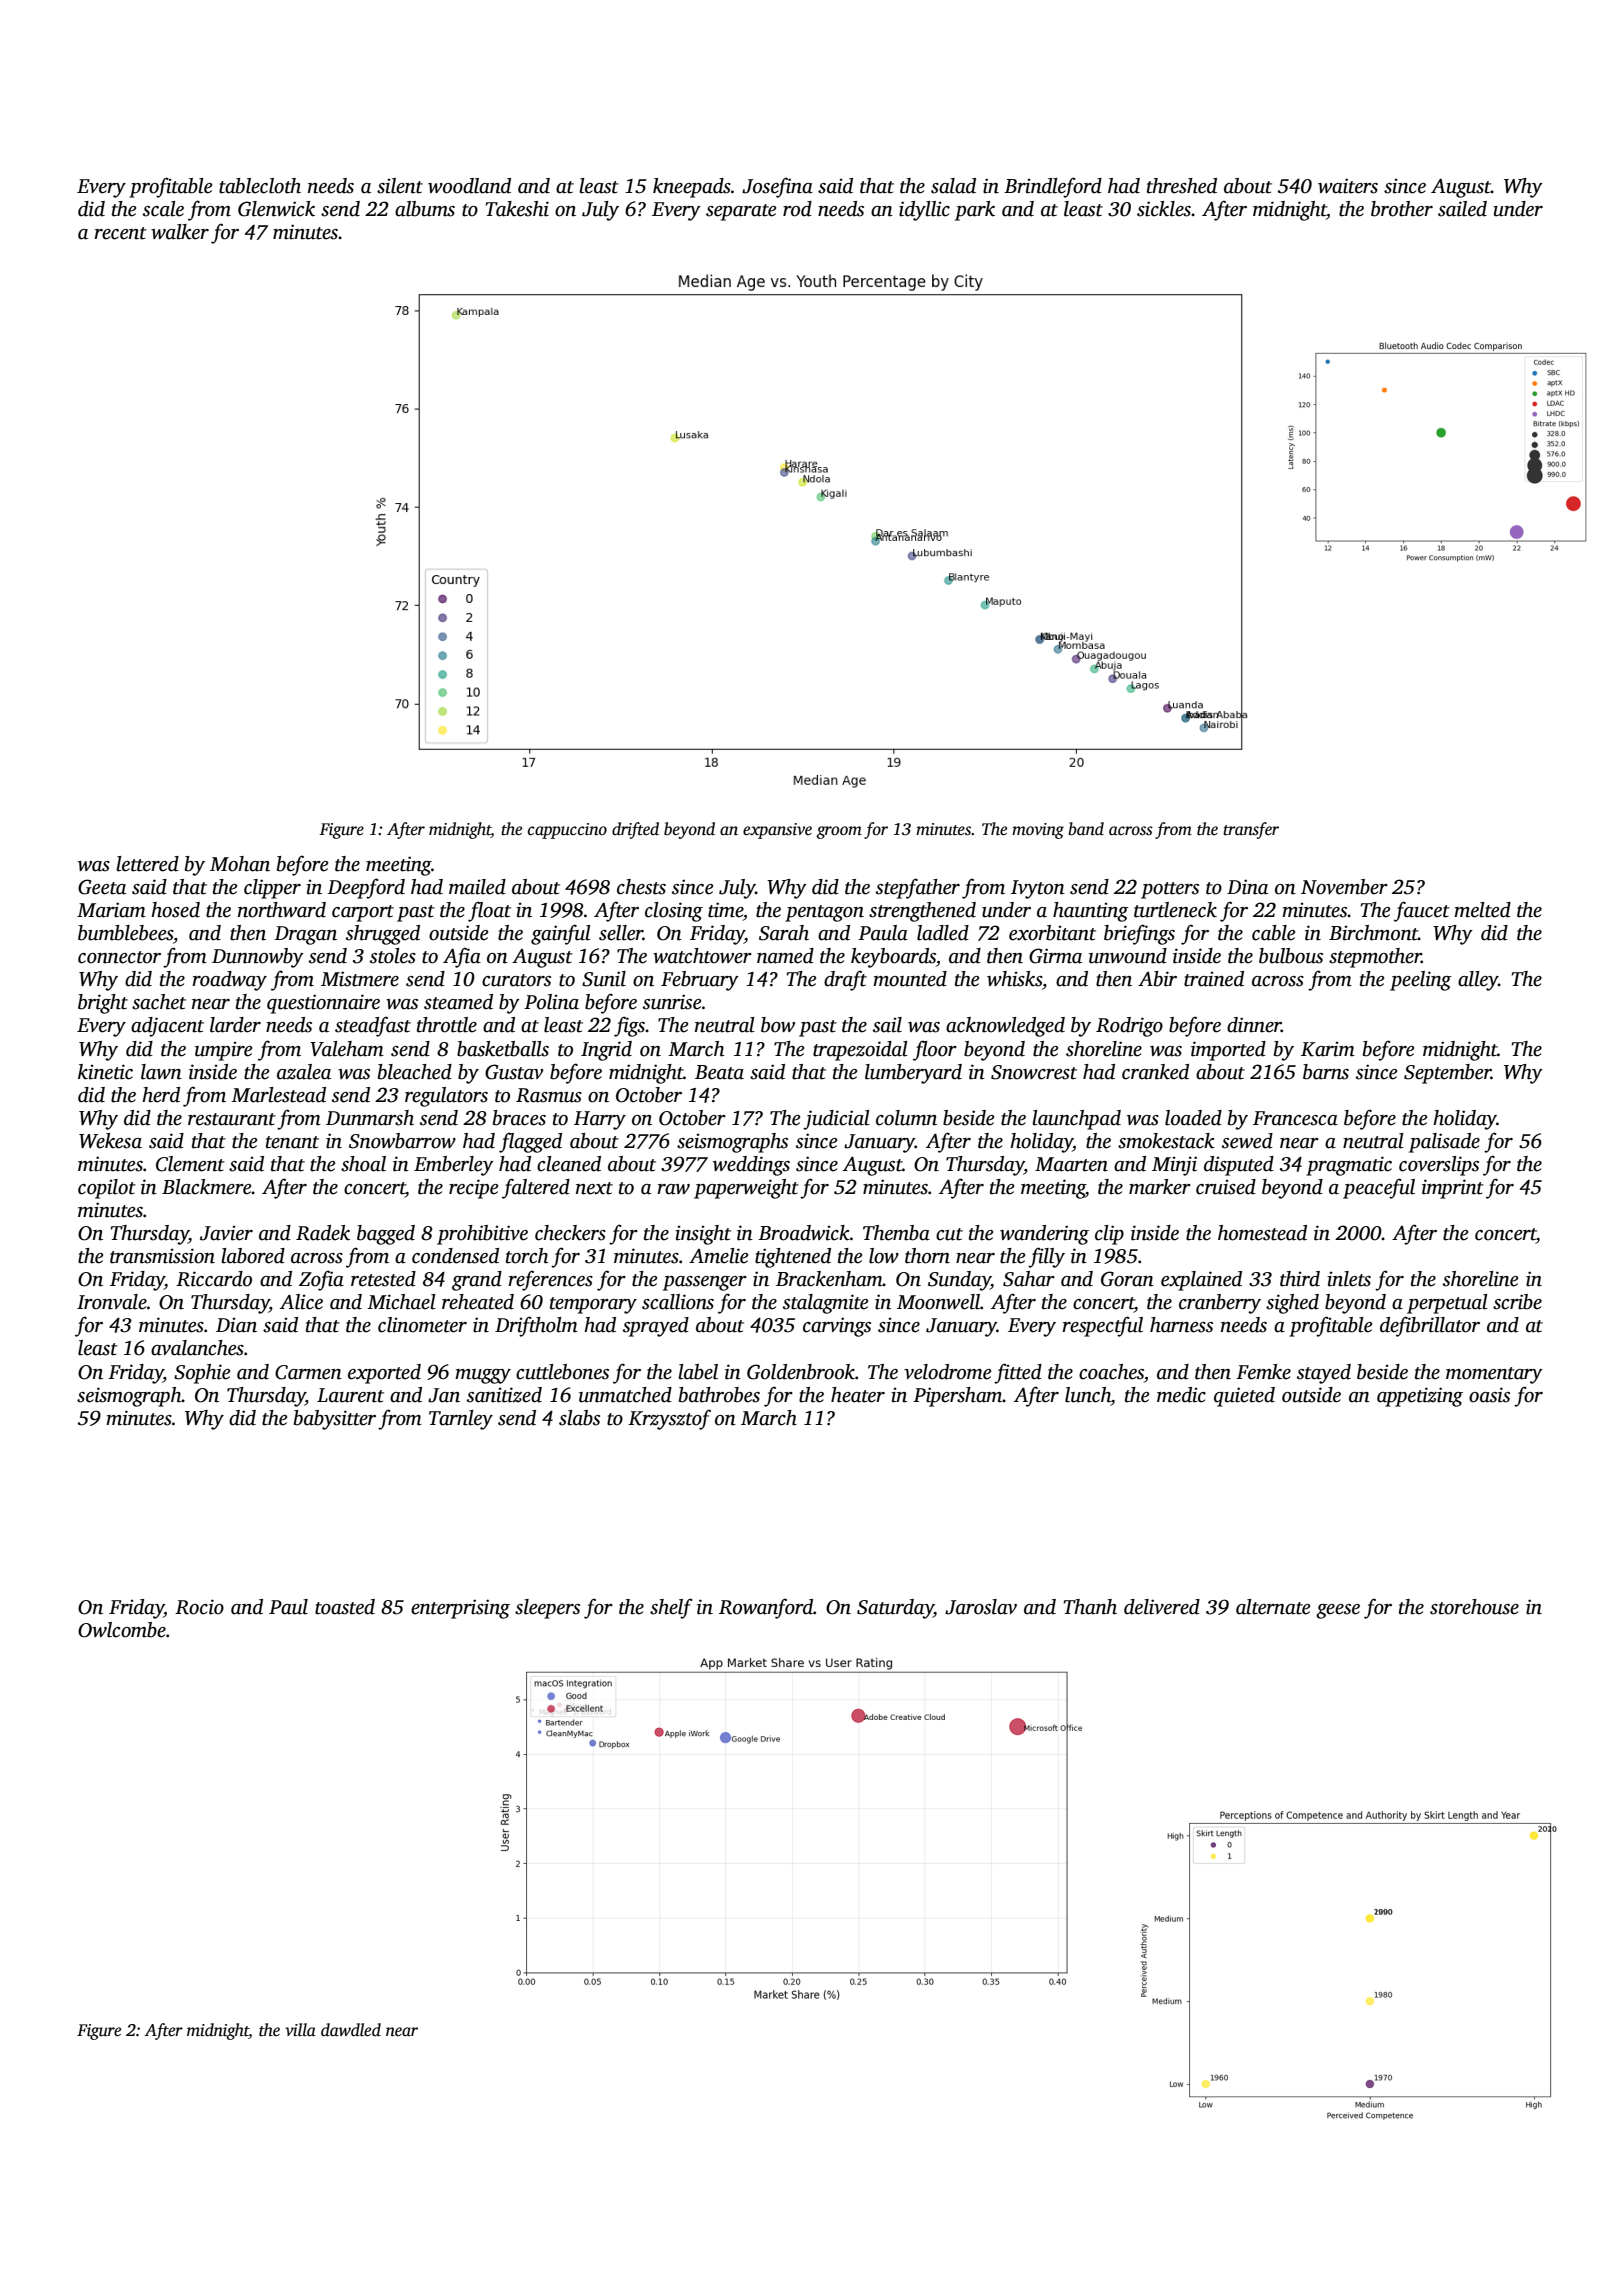  What do you see at coordinates (1348, 186) in the screenshot?
I see `waiters` at bounding box center [1348, 186].
